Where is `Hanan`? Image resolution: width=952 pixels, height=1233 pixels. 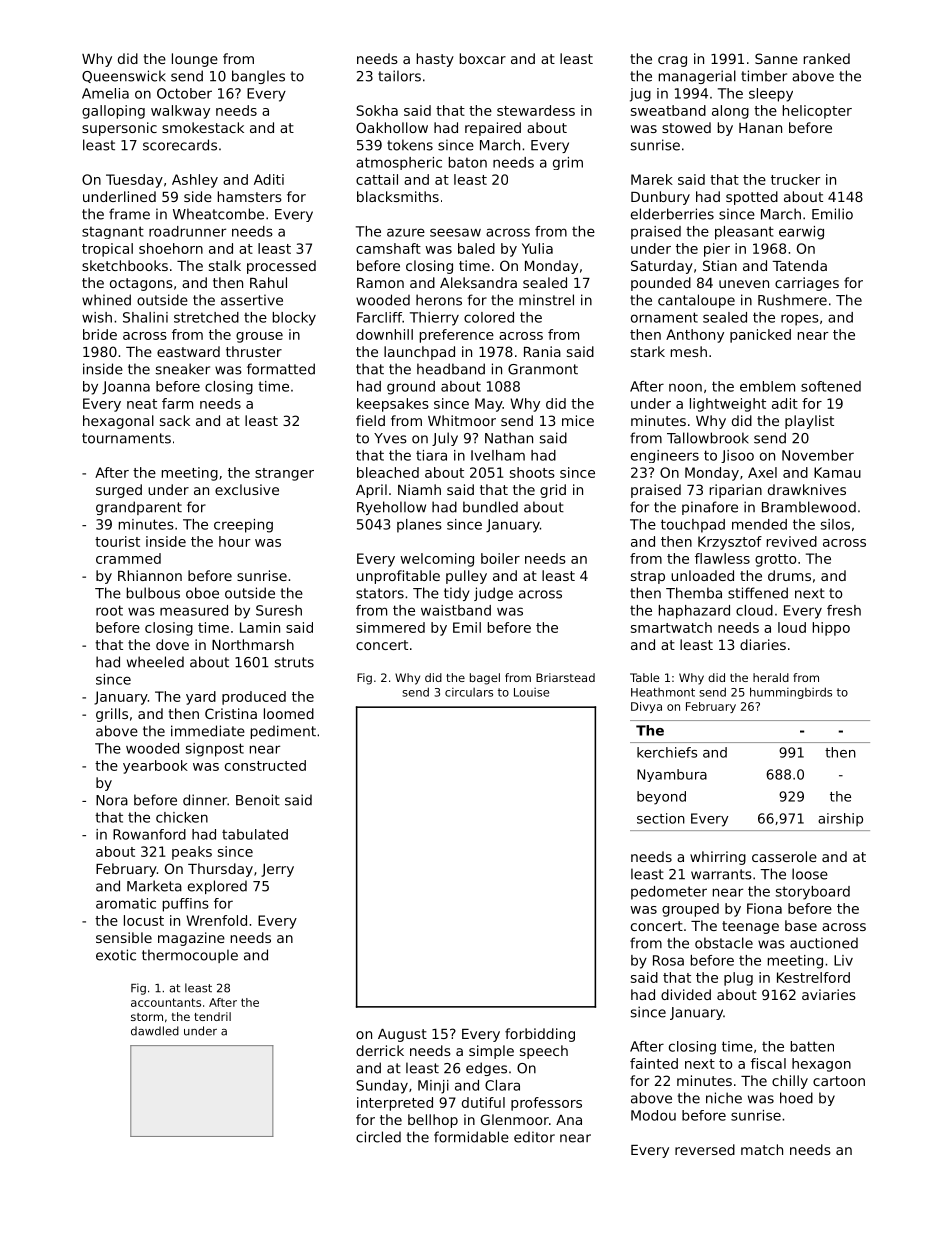 Hanan is located at coordinates (760, 128).
